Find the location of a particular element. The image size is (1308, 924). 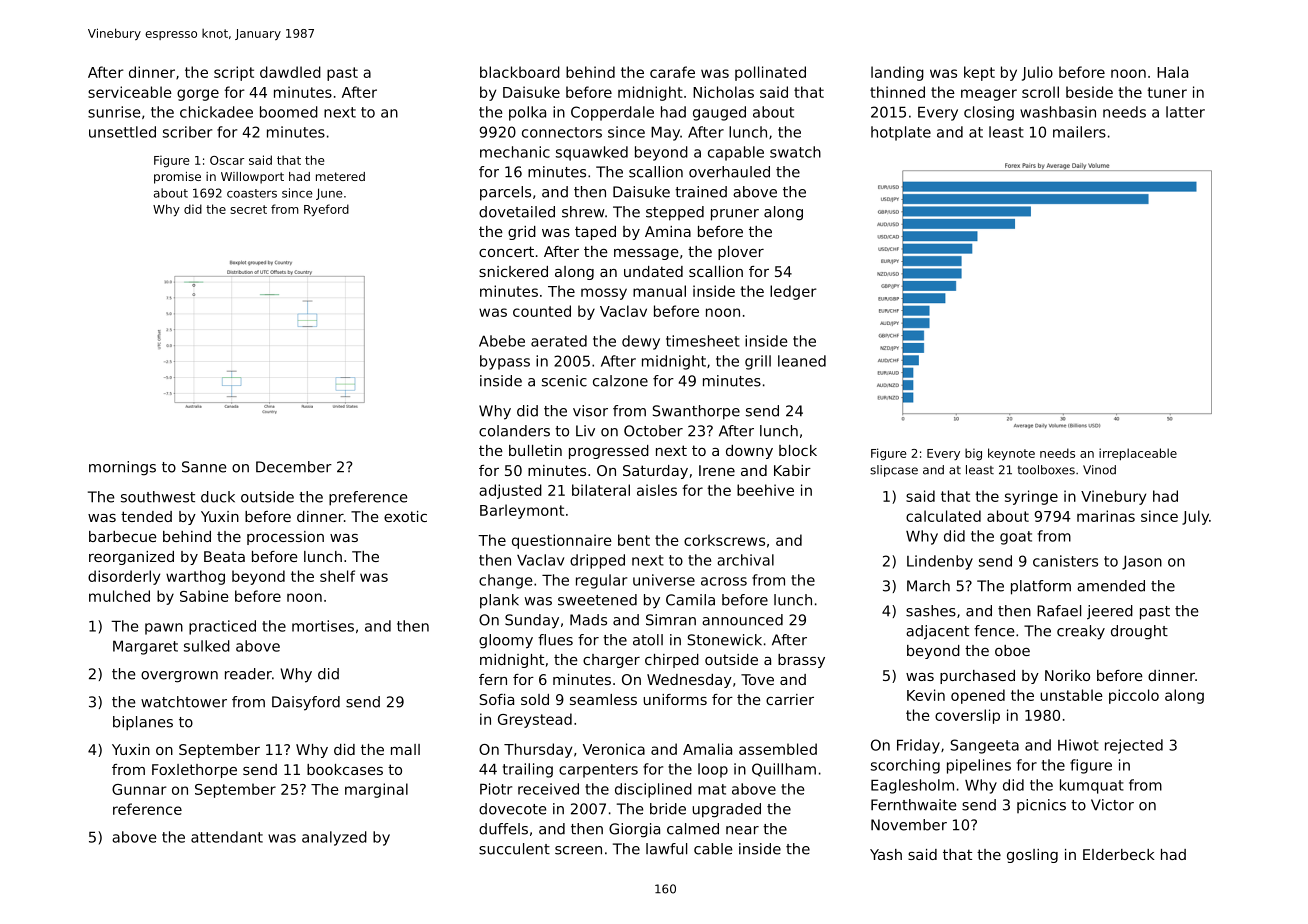

mall is located at coordinates (405, 749).
